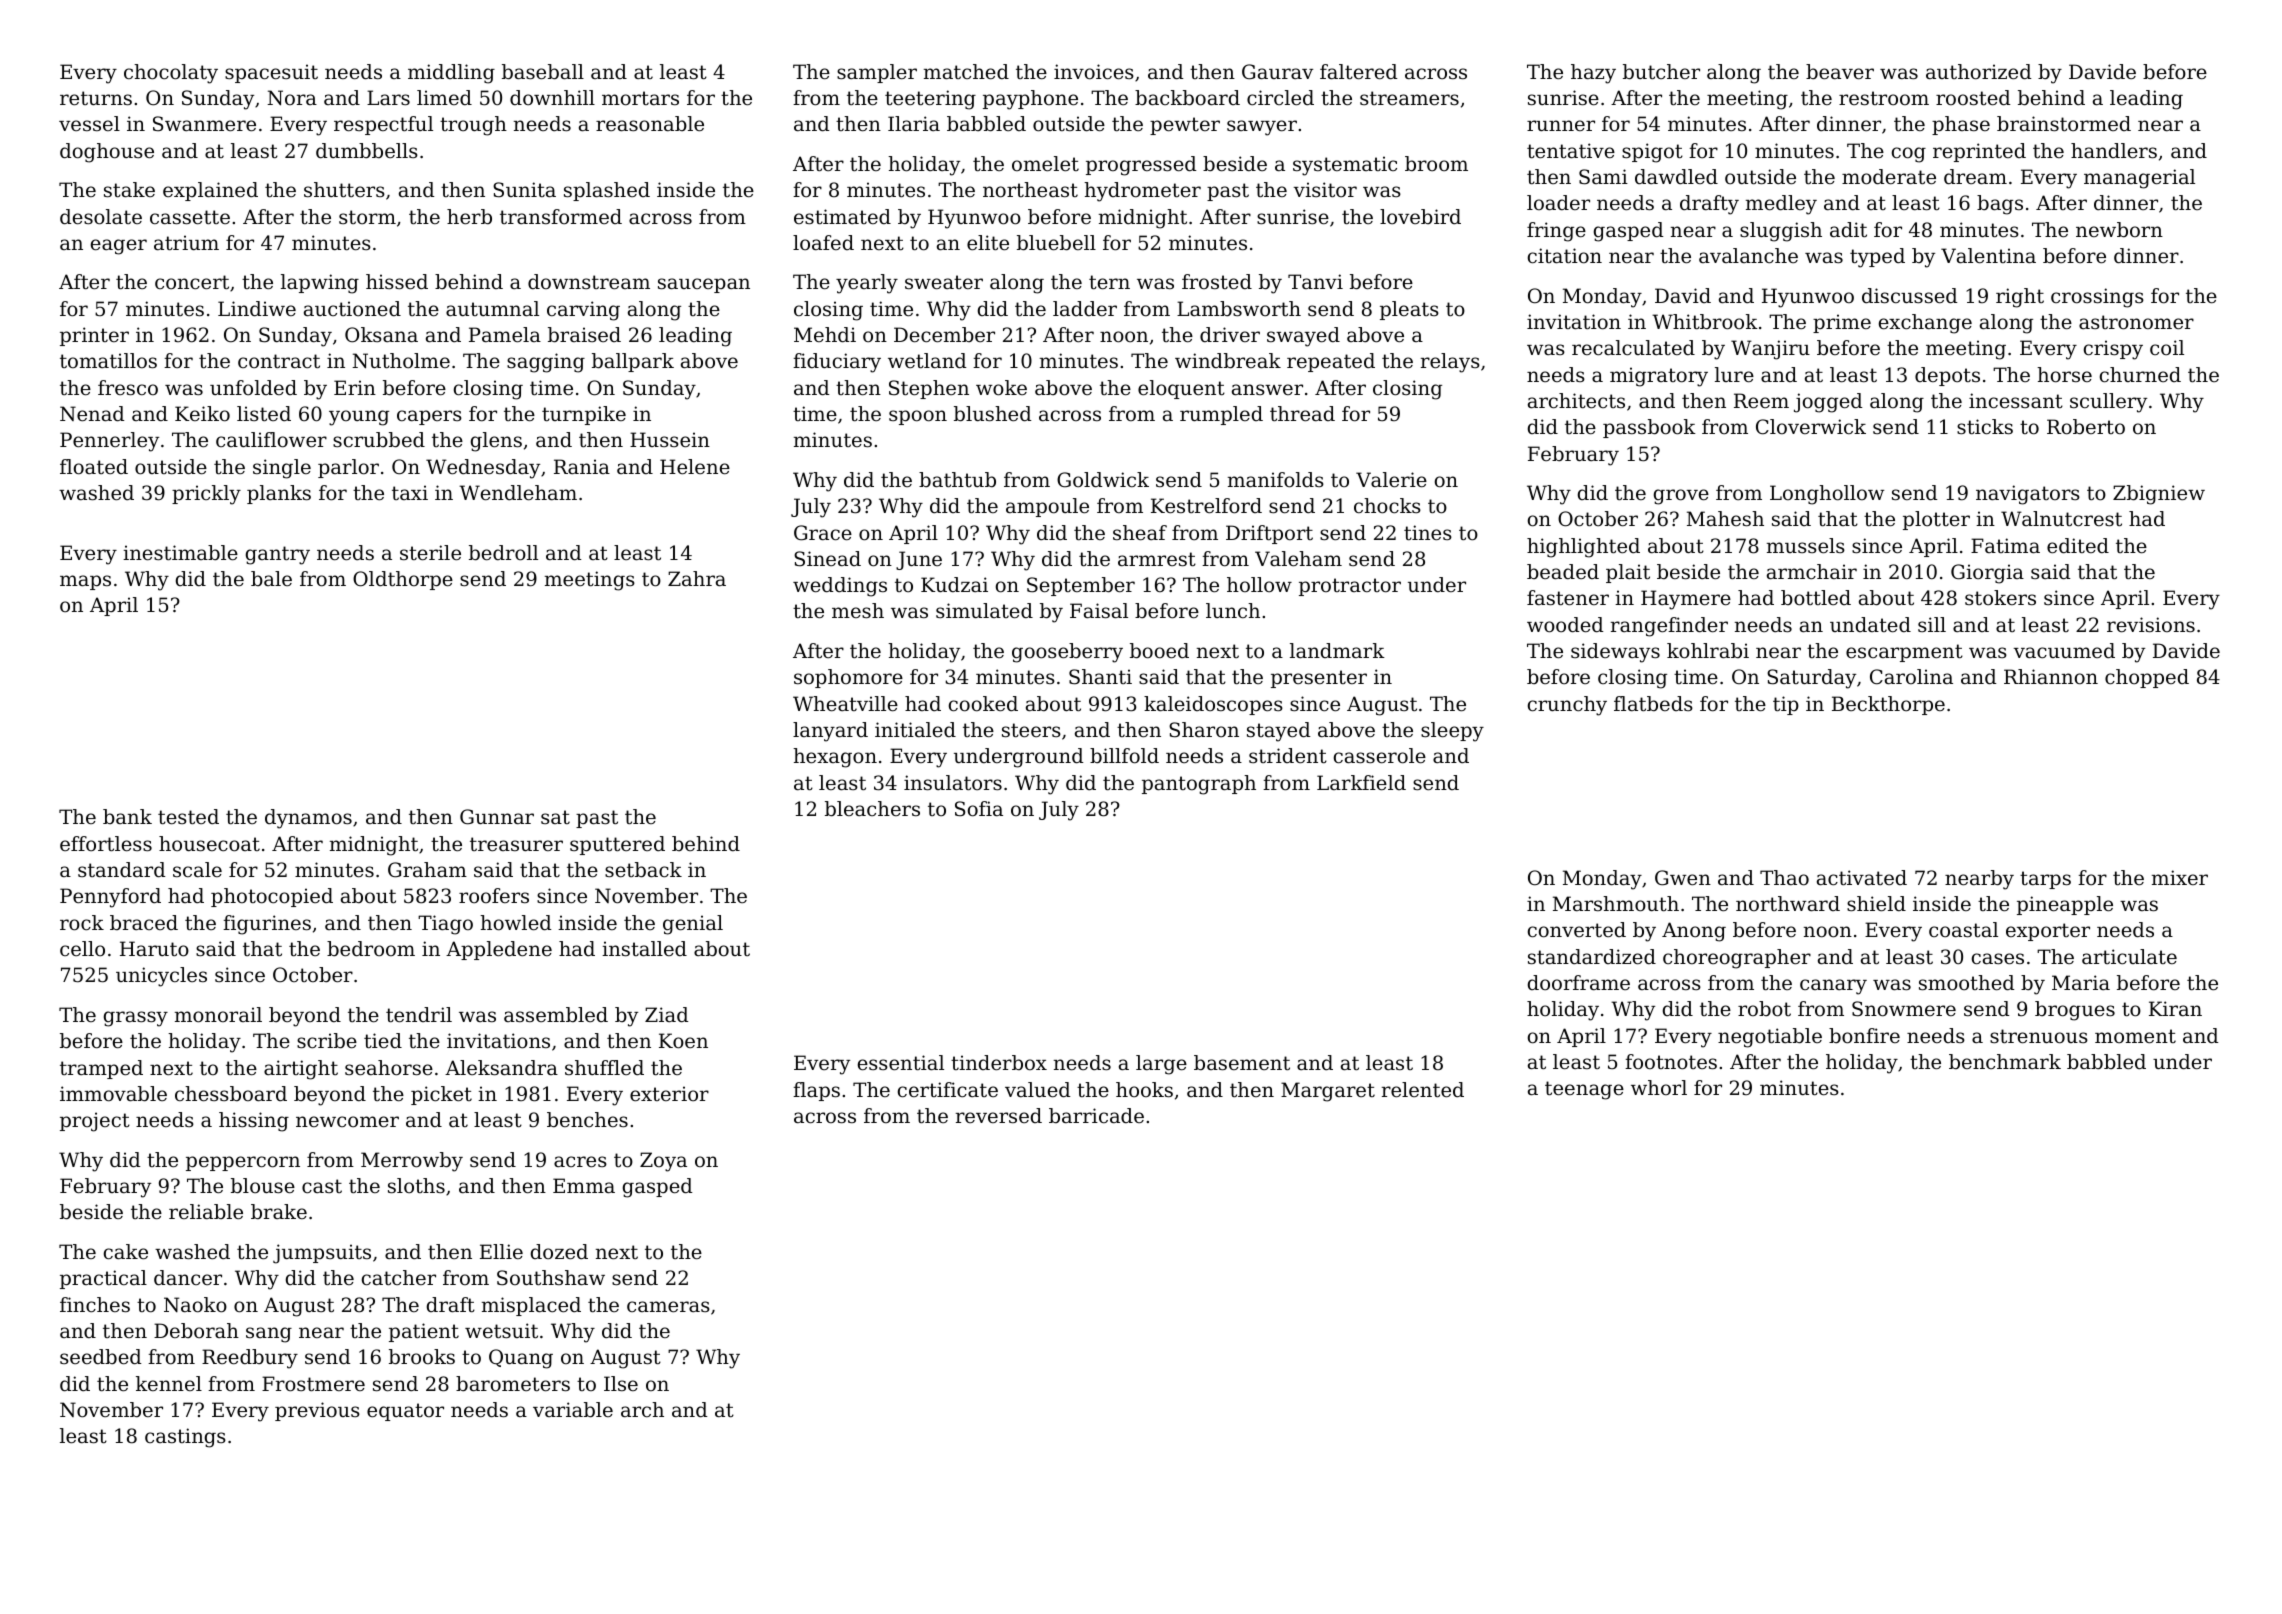  Describe the element at coordinates (2108, 403) in the document. I see `scullery` at that location.
